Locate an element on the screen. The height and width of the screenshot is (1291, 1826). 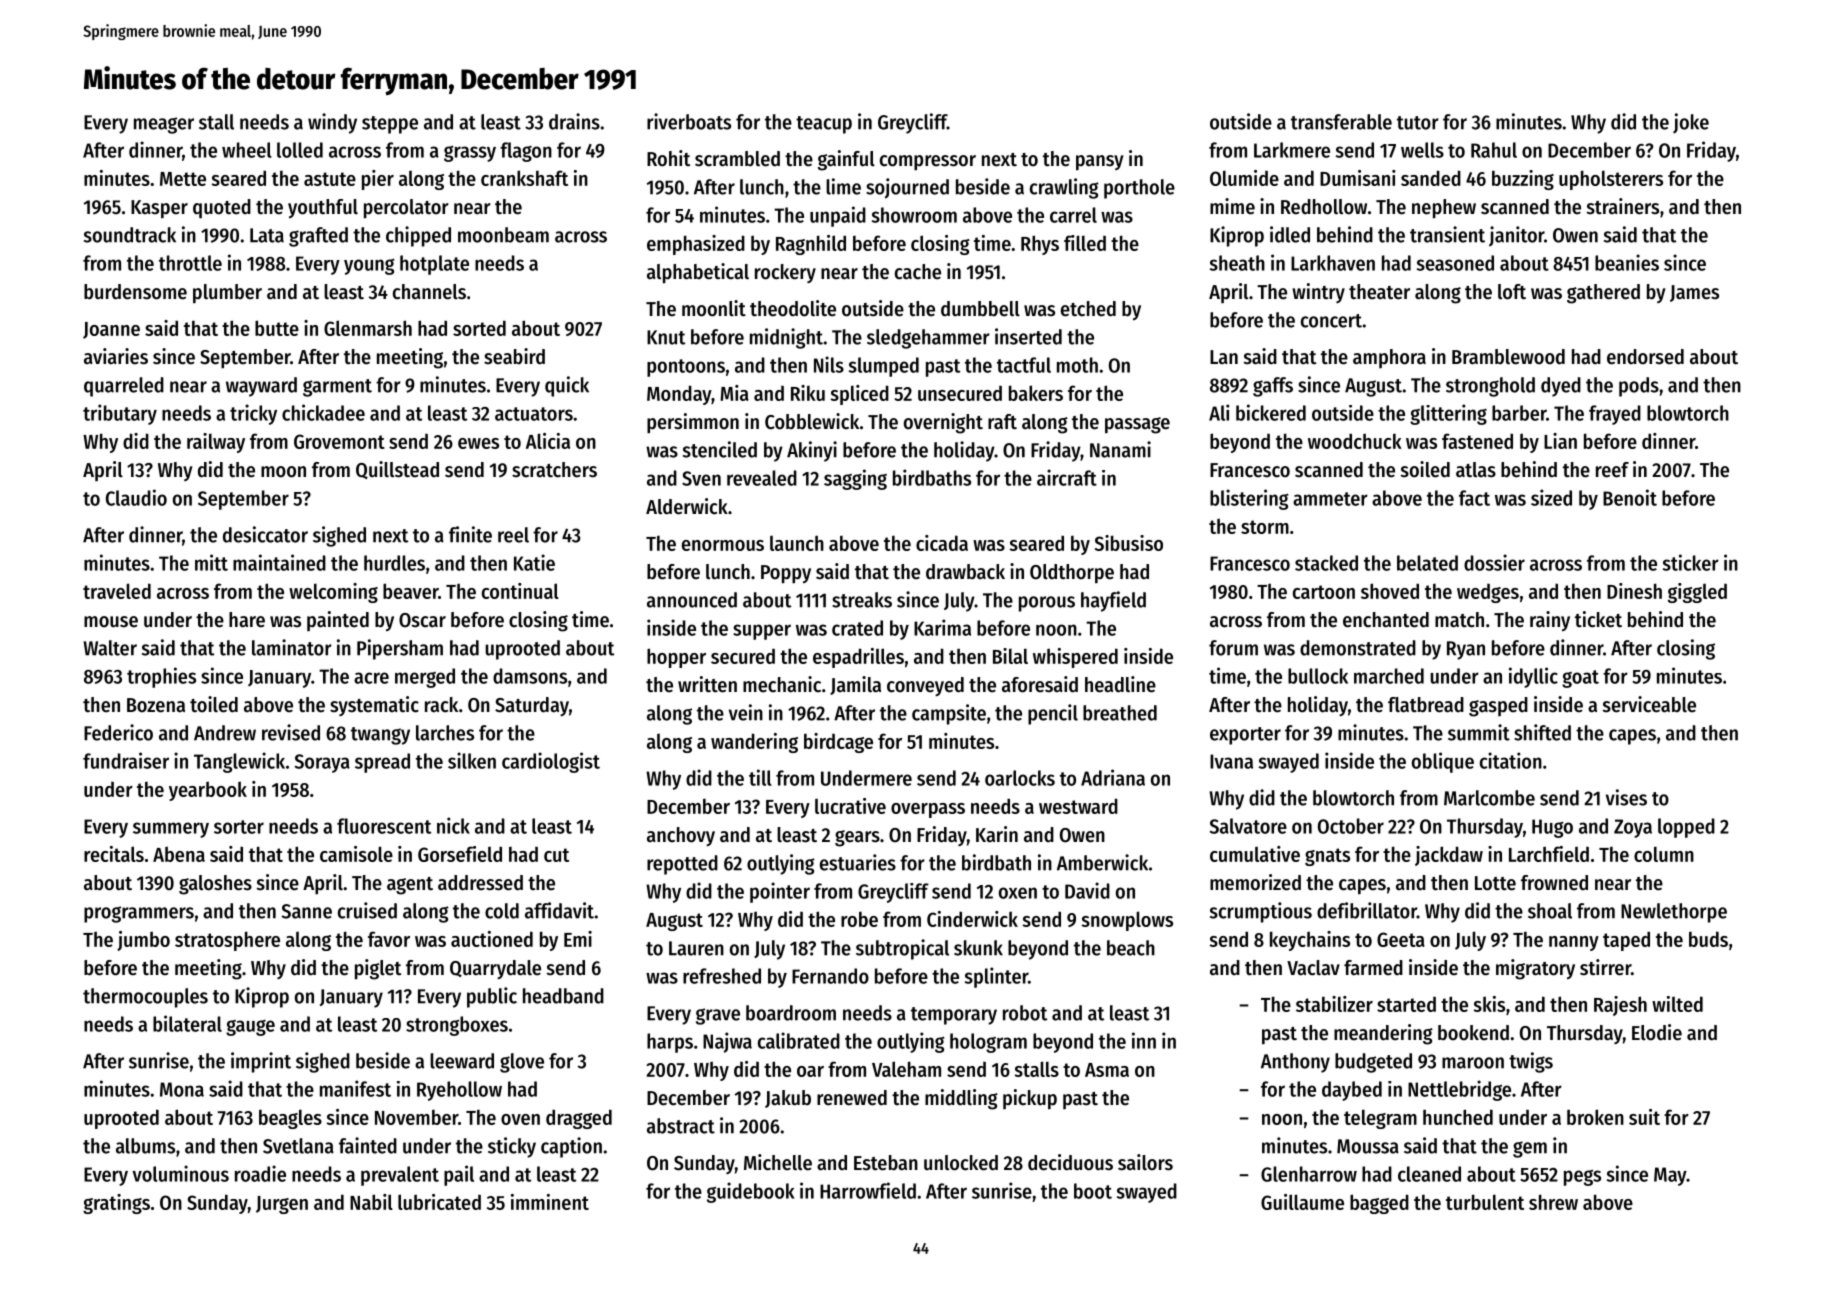
exporter is located at coordinates (1245, 736).
